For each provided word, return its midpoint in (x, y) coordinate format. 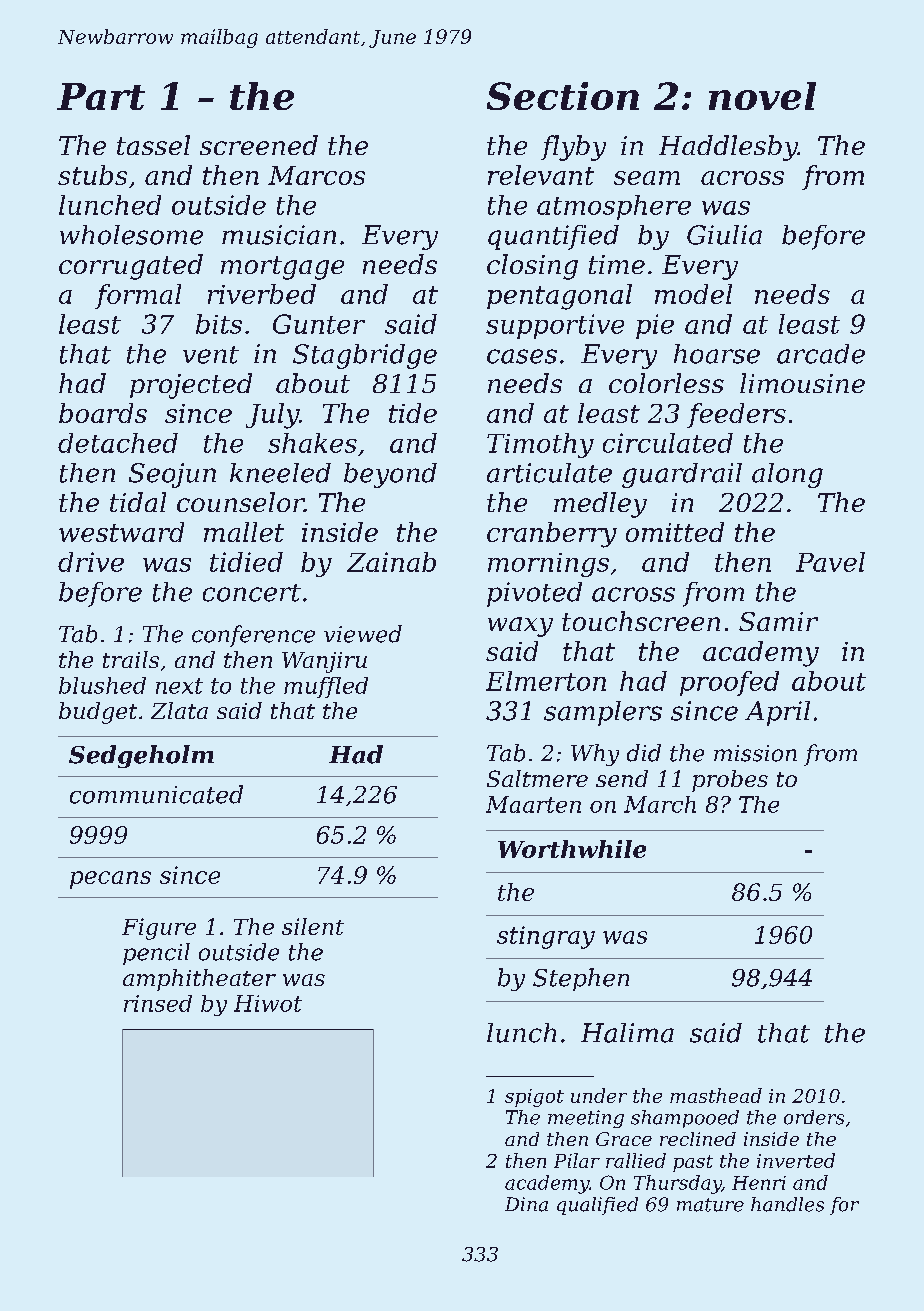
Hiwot (268, 1003)
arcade (821, 354)
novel (762, 96)
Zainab (391, 562)
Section (563, 96)
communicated (156, 794)
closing (532, 267)
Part (101, 96)
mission (755, 753)
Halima (627, 1033)
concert (252, 593)
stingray (546, 937)
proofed (729, 683)
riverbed (262, 294)
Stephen (581, 979)
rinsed (158, 1003)
